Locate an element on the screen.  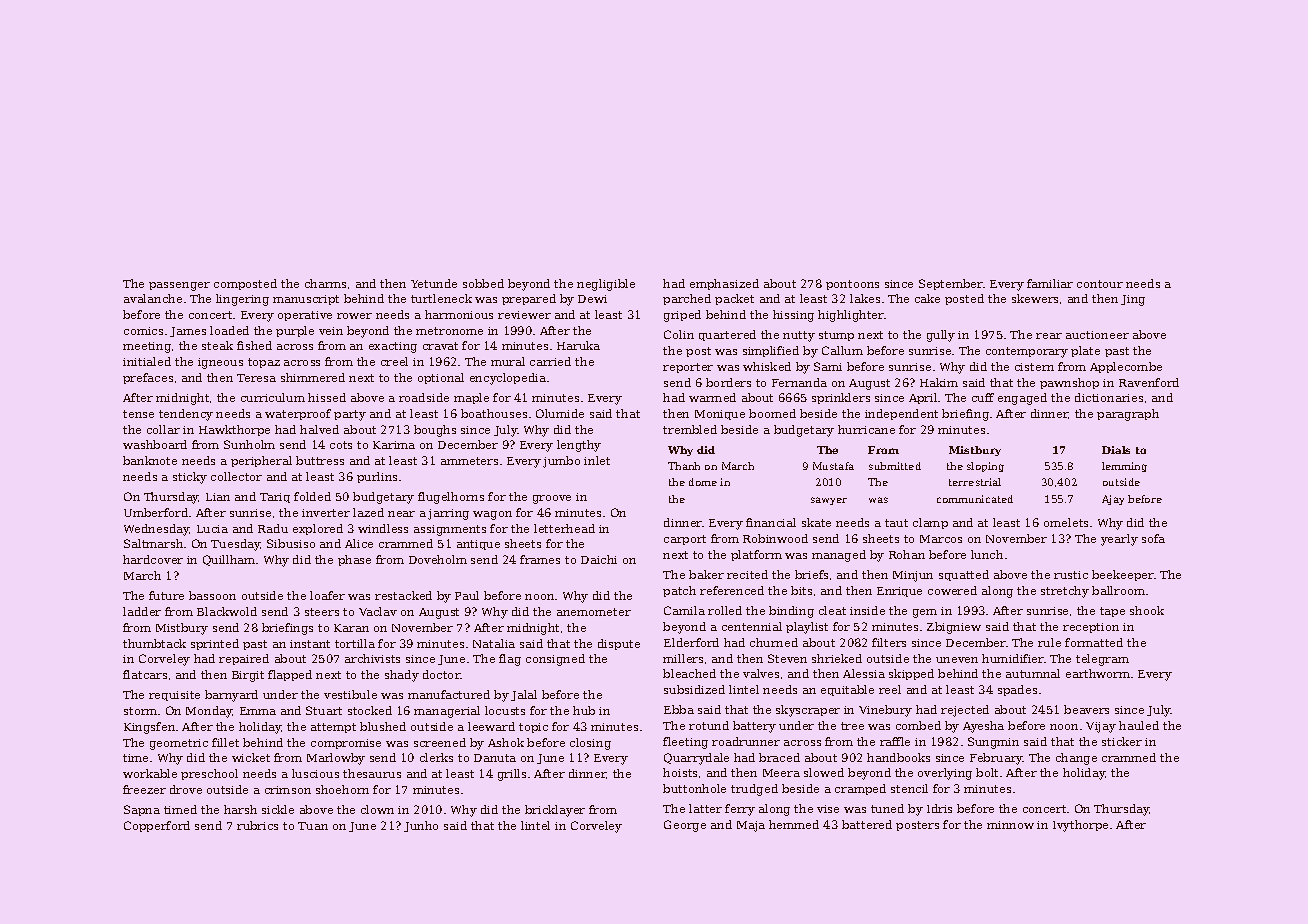
loafer is located at coordinates (327, 595).
